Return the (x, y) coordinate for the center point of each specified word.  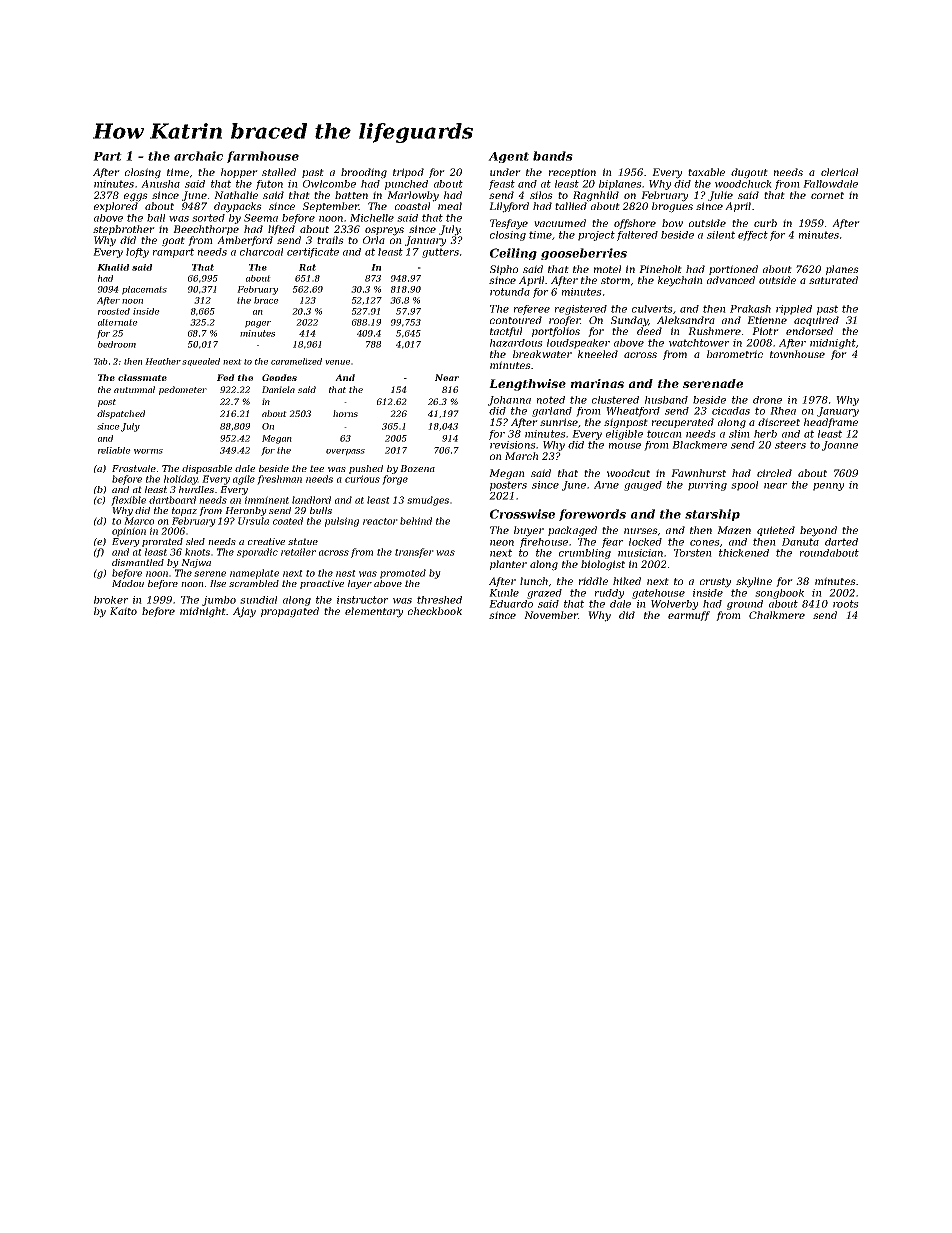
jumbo (219, 601)
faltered (637, 236)
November (551, 615)
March (521, 456)
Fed (226, 377)
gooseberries (584, 254)
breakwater (542, 354)
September (331, 207)
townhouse (797, 354)
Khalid (113, 267)
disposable (207, 469)
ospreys (384, 231)
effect (753, 236)
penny (828, 487)
